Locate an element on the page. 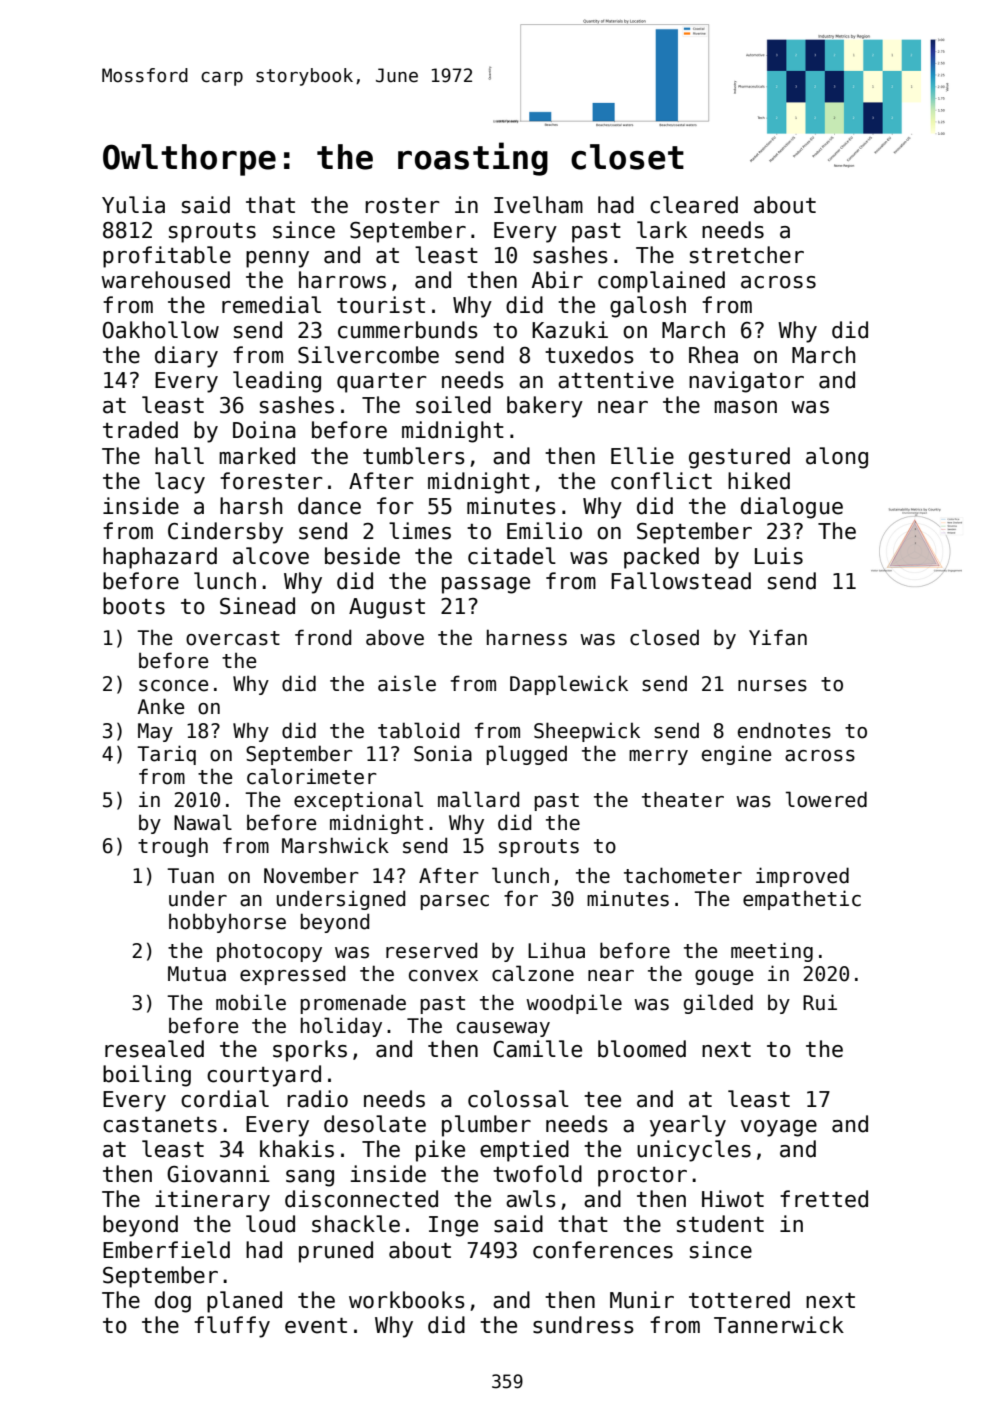 Image resolution: width=982 pixels, height=1423 pixels. voyage is located at coordinates (779, 1128).
